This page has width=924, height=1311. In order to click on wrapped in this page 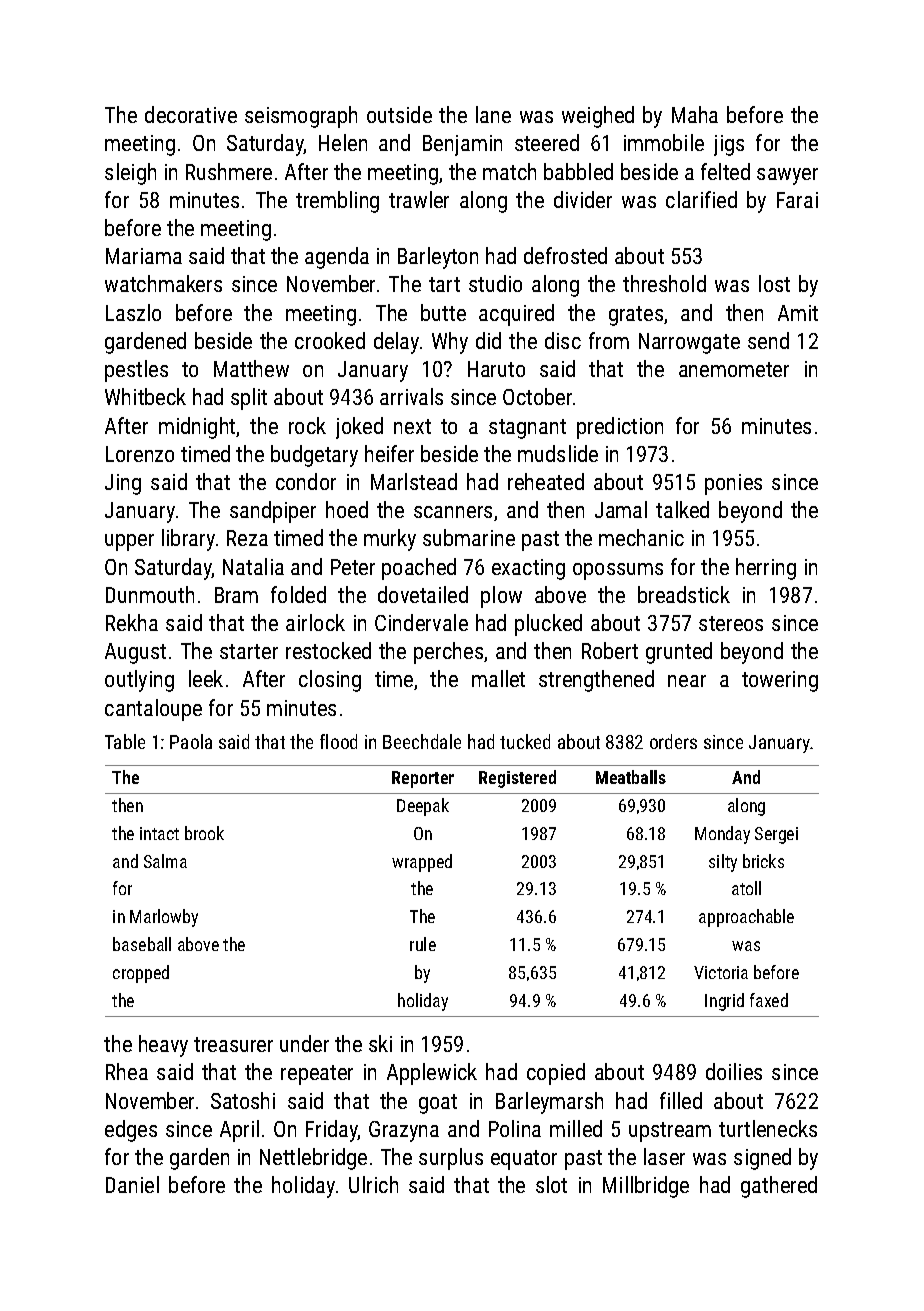, I will do `click(422, 863)`.
